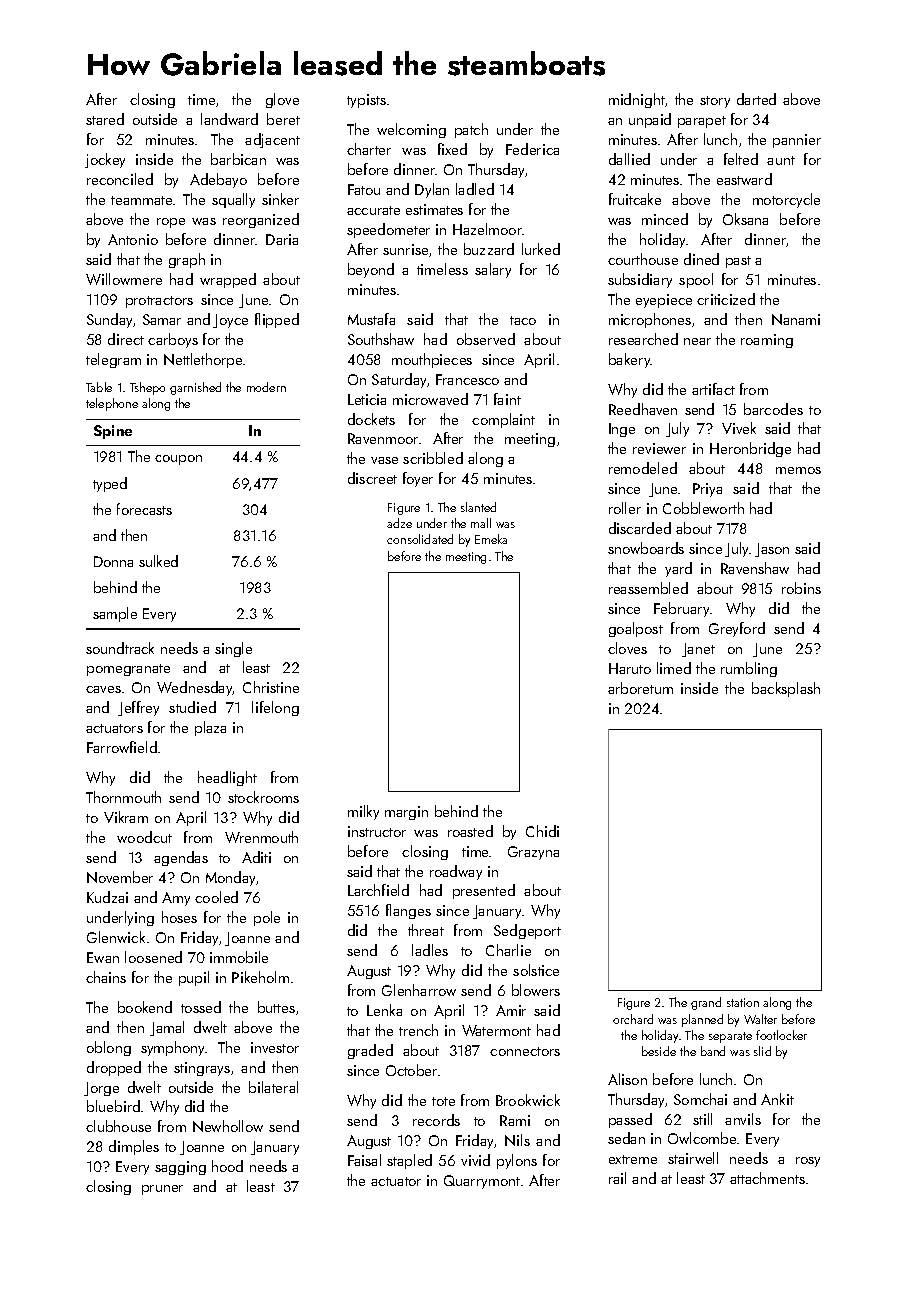 The height and width of the image is (1316, 908). What do you see at coordinates (640, 688) in the image?
I see `arboretum` at bounding box center [640, 688].
